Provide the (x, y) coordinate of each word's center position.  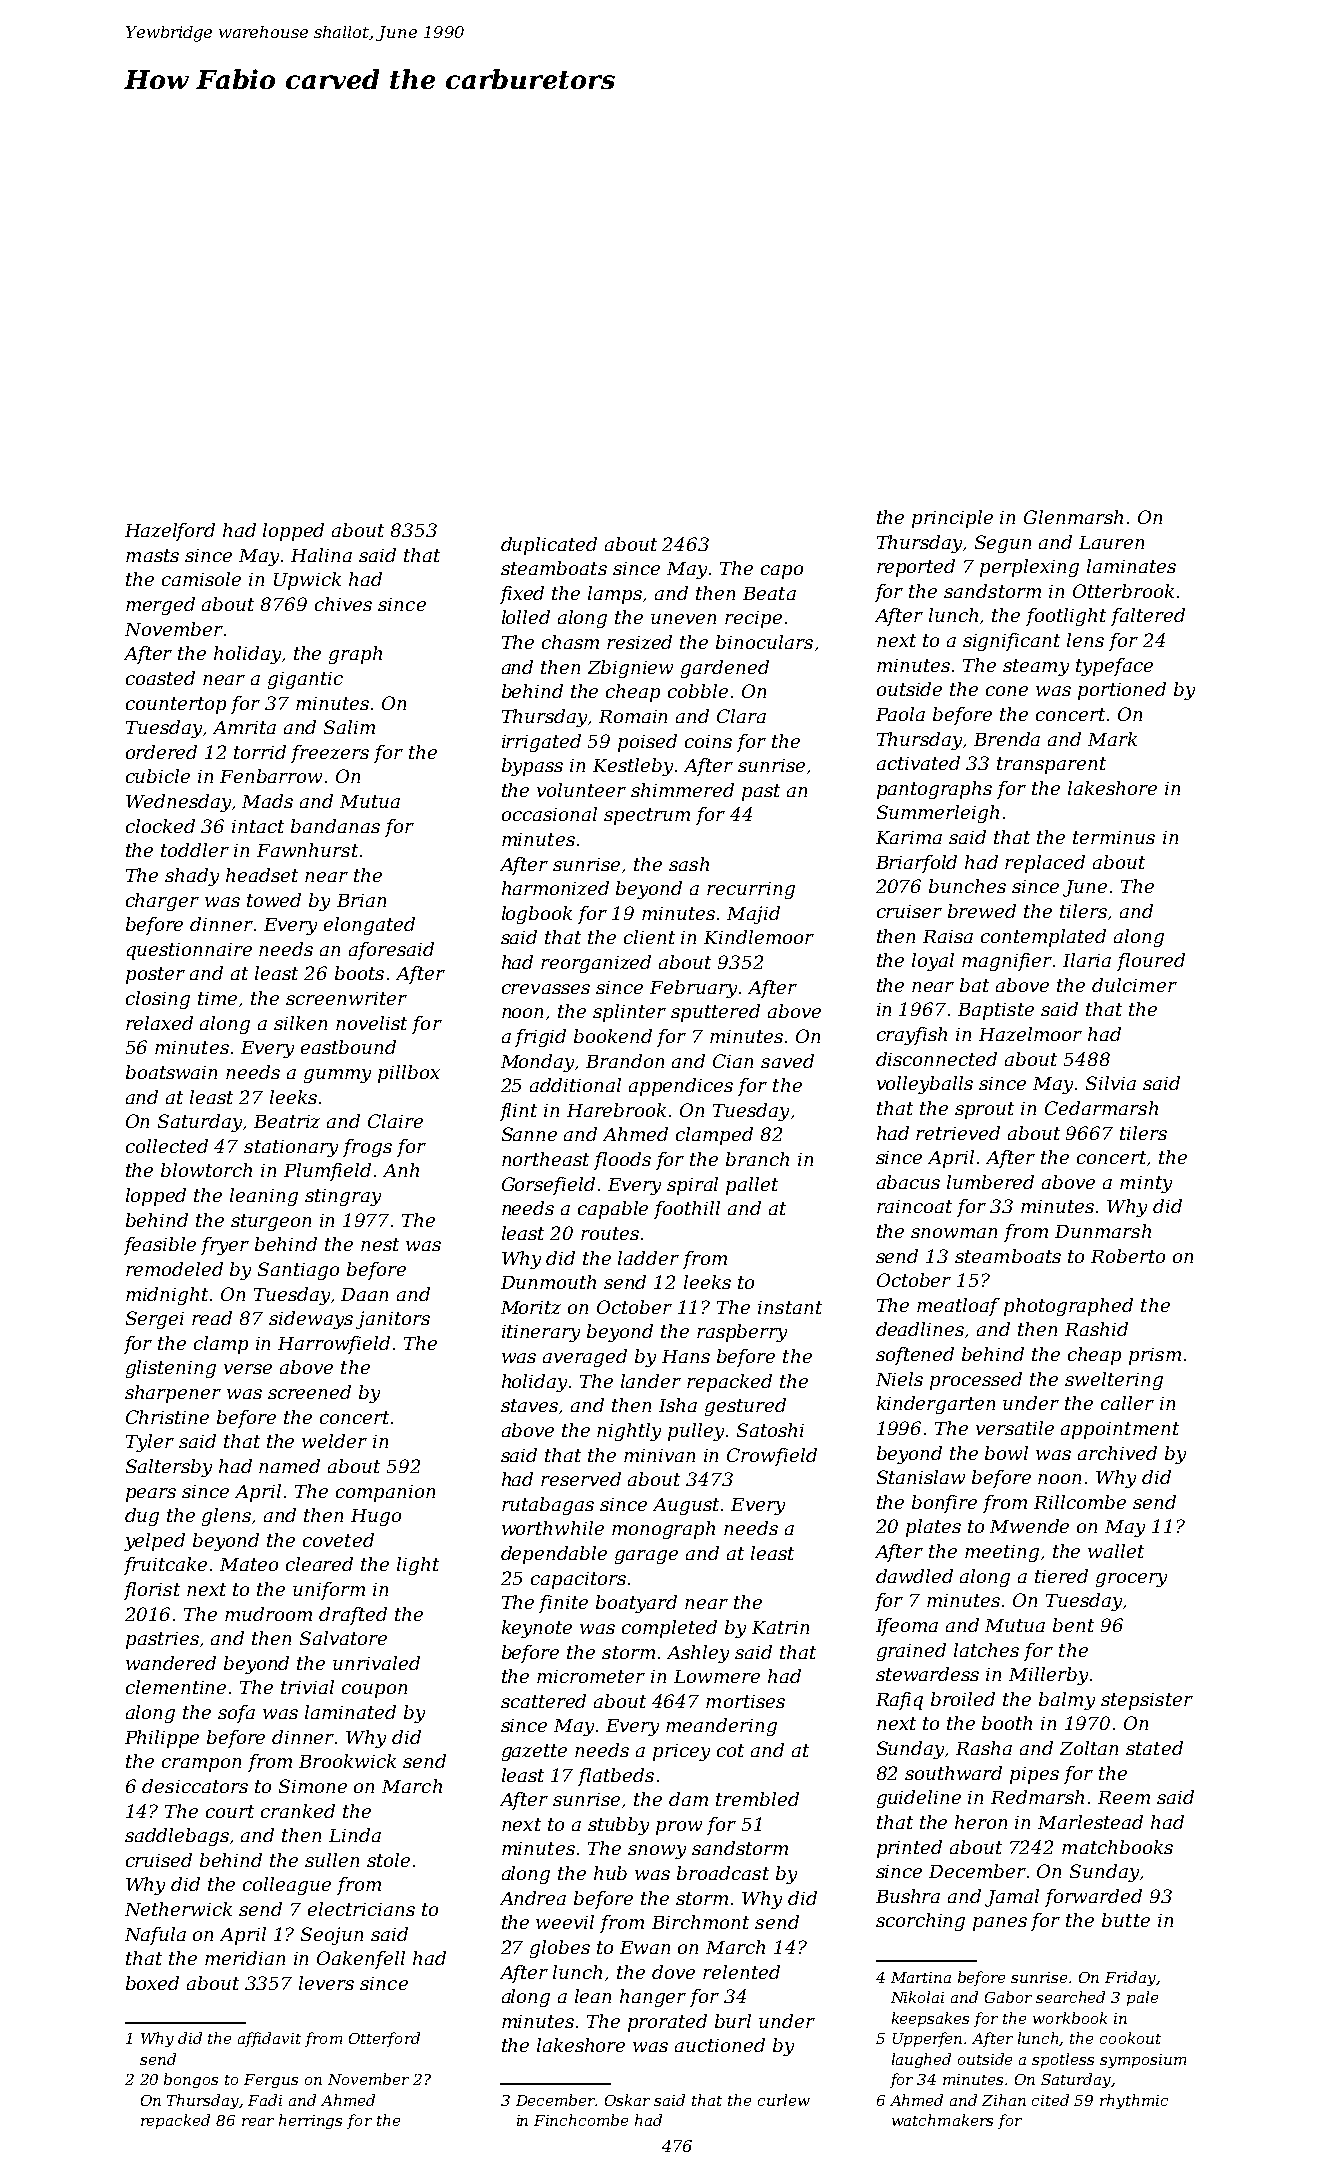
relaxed (159, 1023)
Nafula (155, 1936)
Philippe (162, 1739)
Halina (321, 555)
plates (933, 1528)
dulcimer (1134, 985)
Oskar (627, 2100)
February (693, 989)
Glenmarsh (1073, 517)
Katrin (780, 1627)
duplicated (549, 546)
